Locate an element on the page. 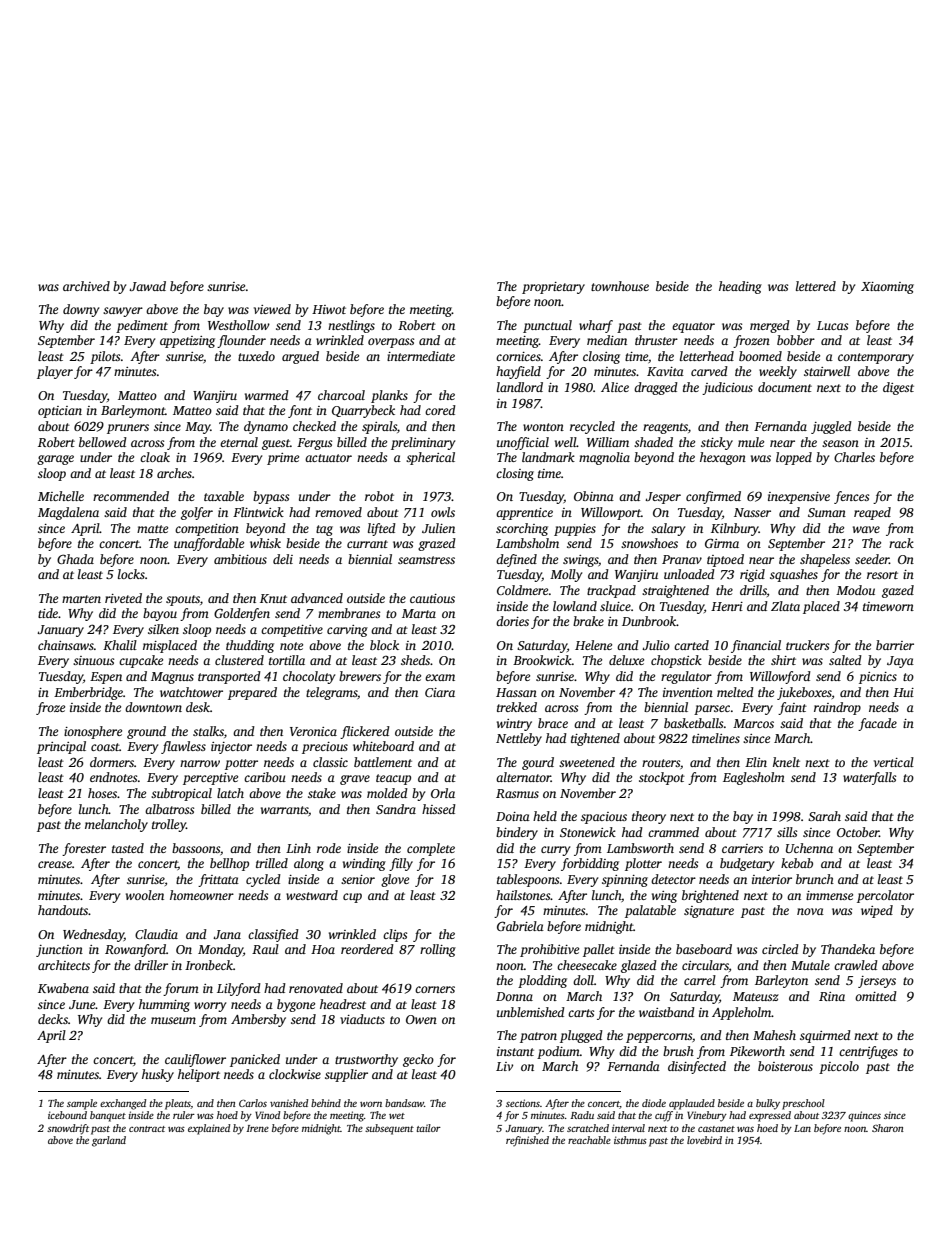  resort is located at coordinates (882, 575).
